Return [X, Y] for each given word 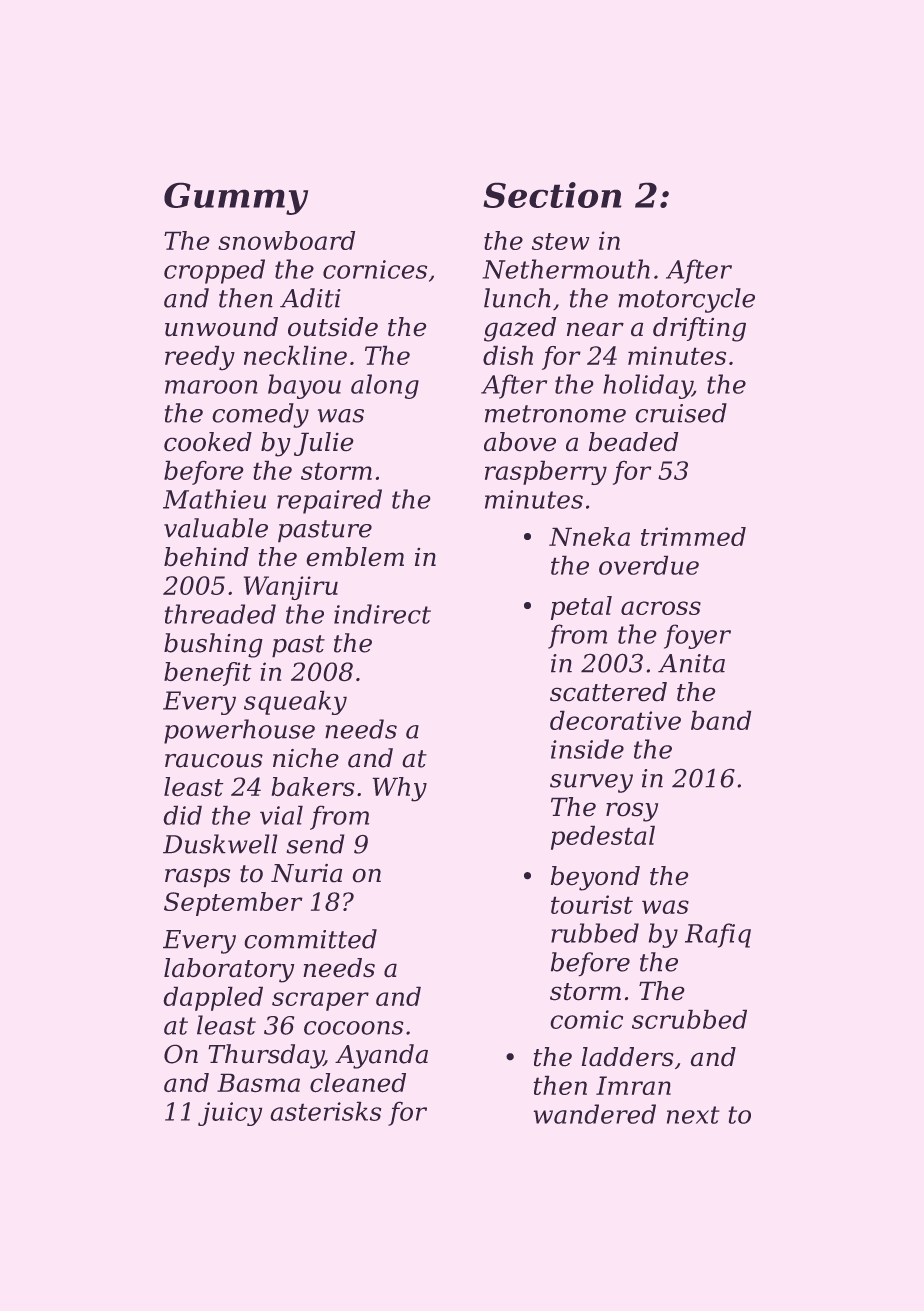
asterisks [325, 1111]
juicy [230, 1114]
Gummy [236, 198]
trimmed [693, 536]
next [693, 1115]
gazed [520, 329]
